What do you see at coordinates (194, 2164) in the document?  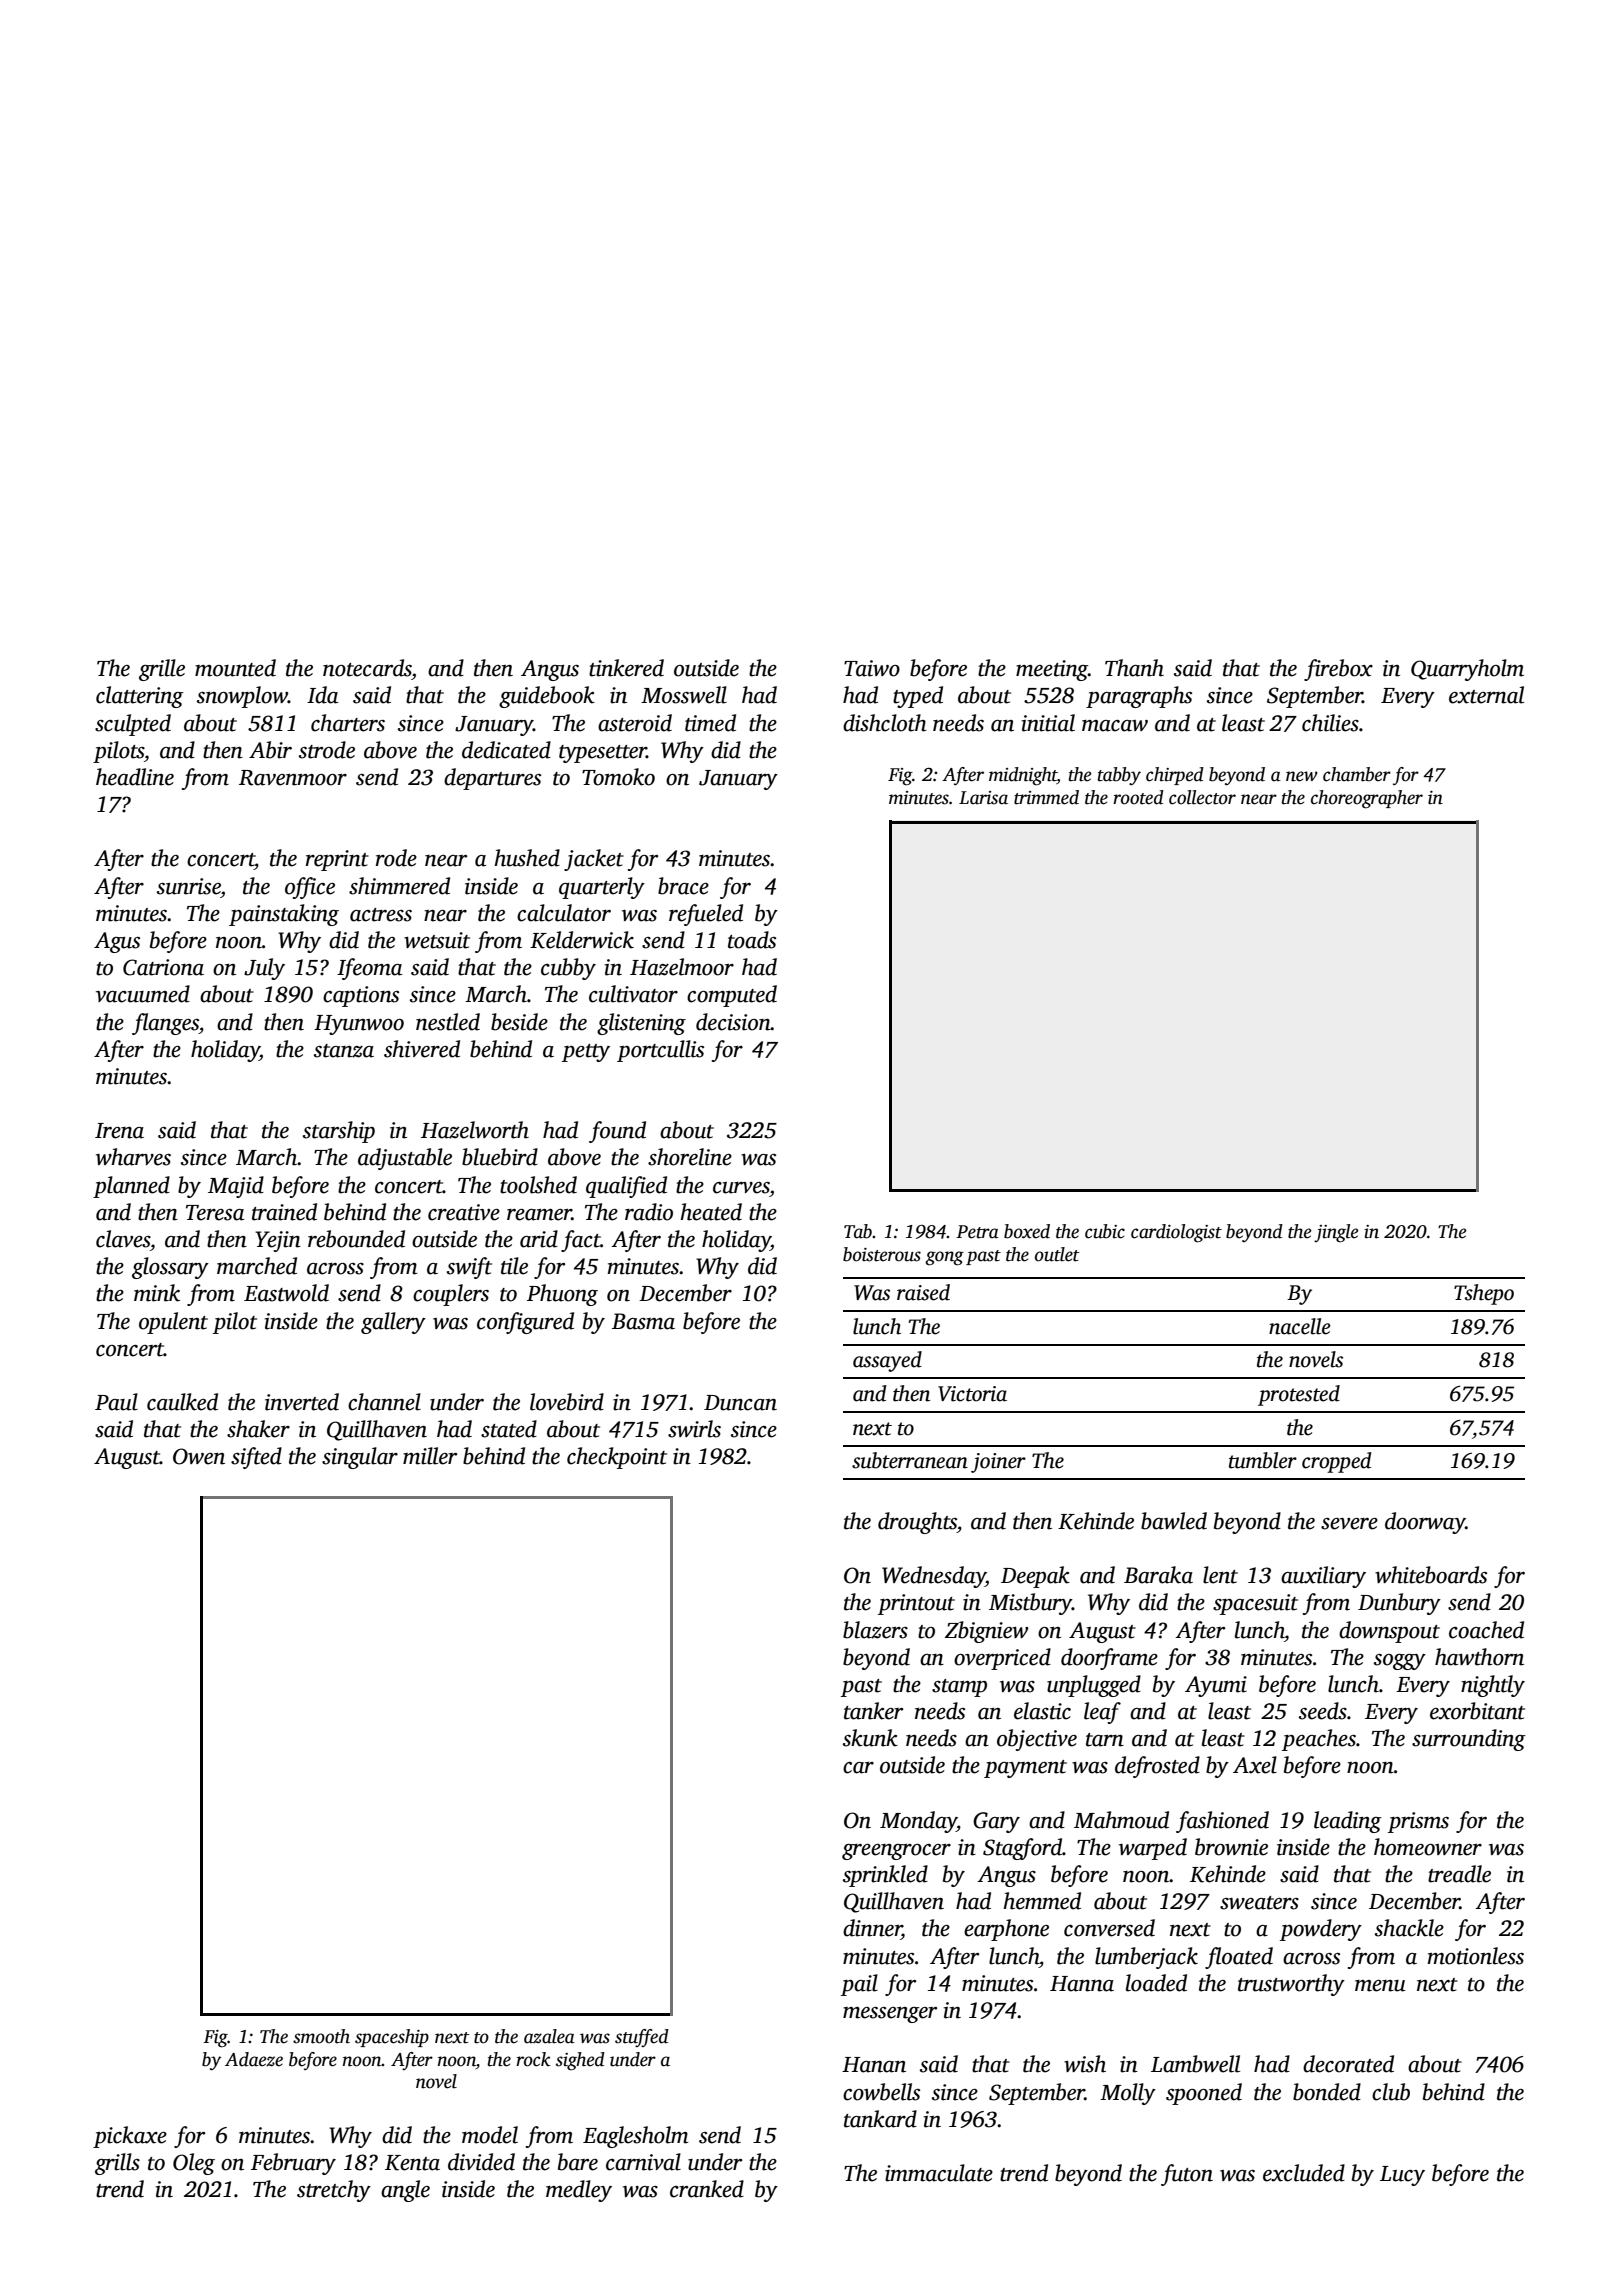 I see `Oleg` at bounding box center [194, 2164].
